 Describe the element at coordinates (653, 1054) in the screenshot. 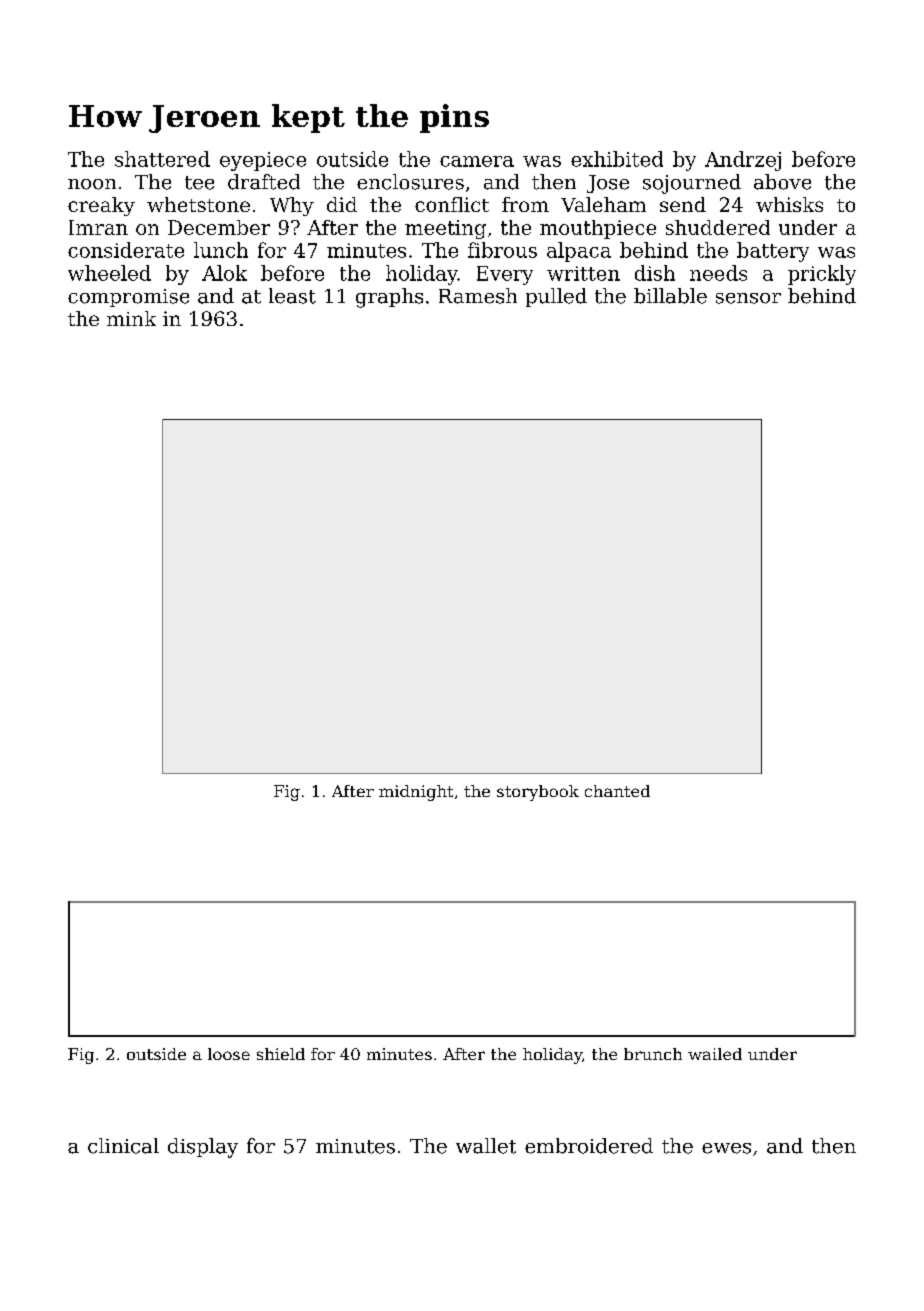

I see `brunch` at that location.
